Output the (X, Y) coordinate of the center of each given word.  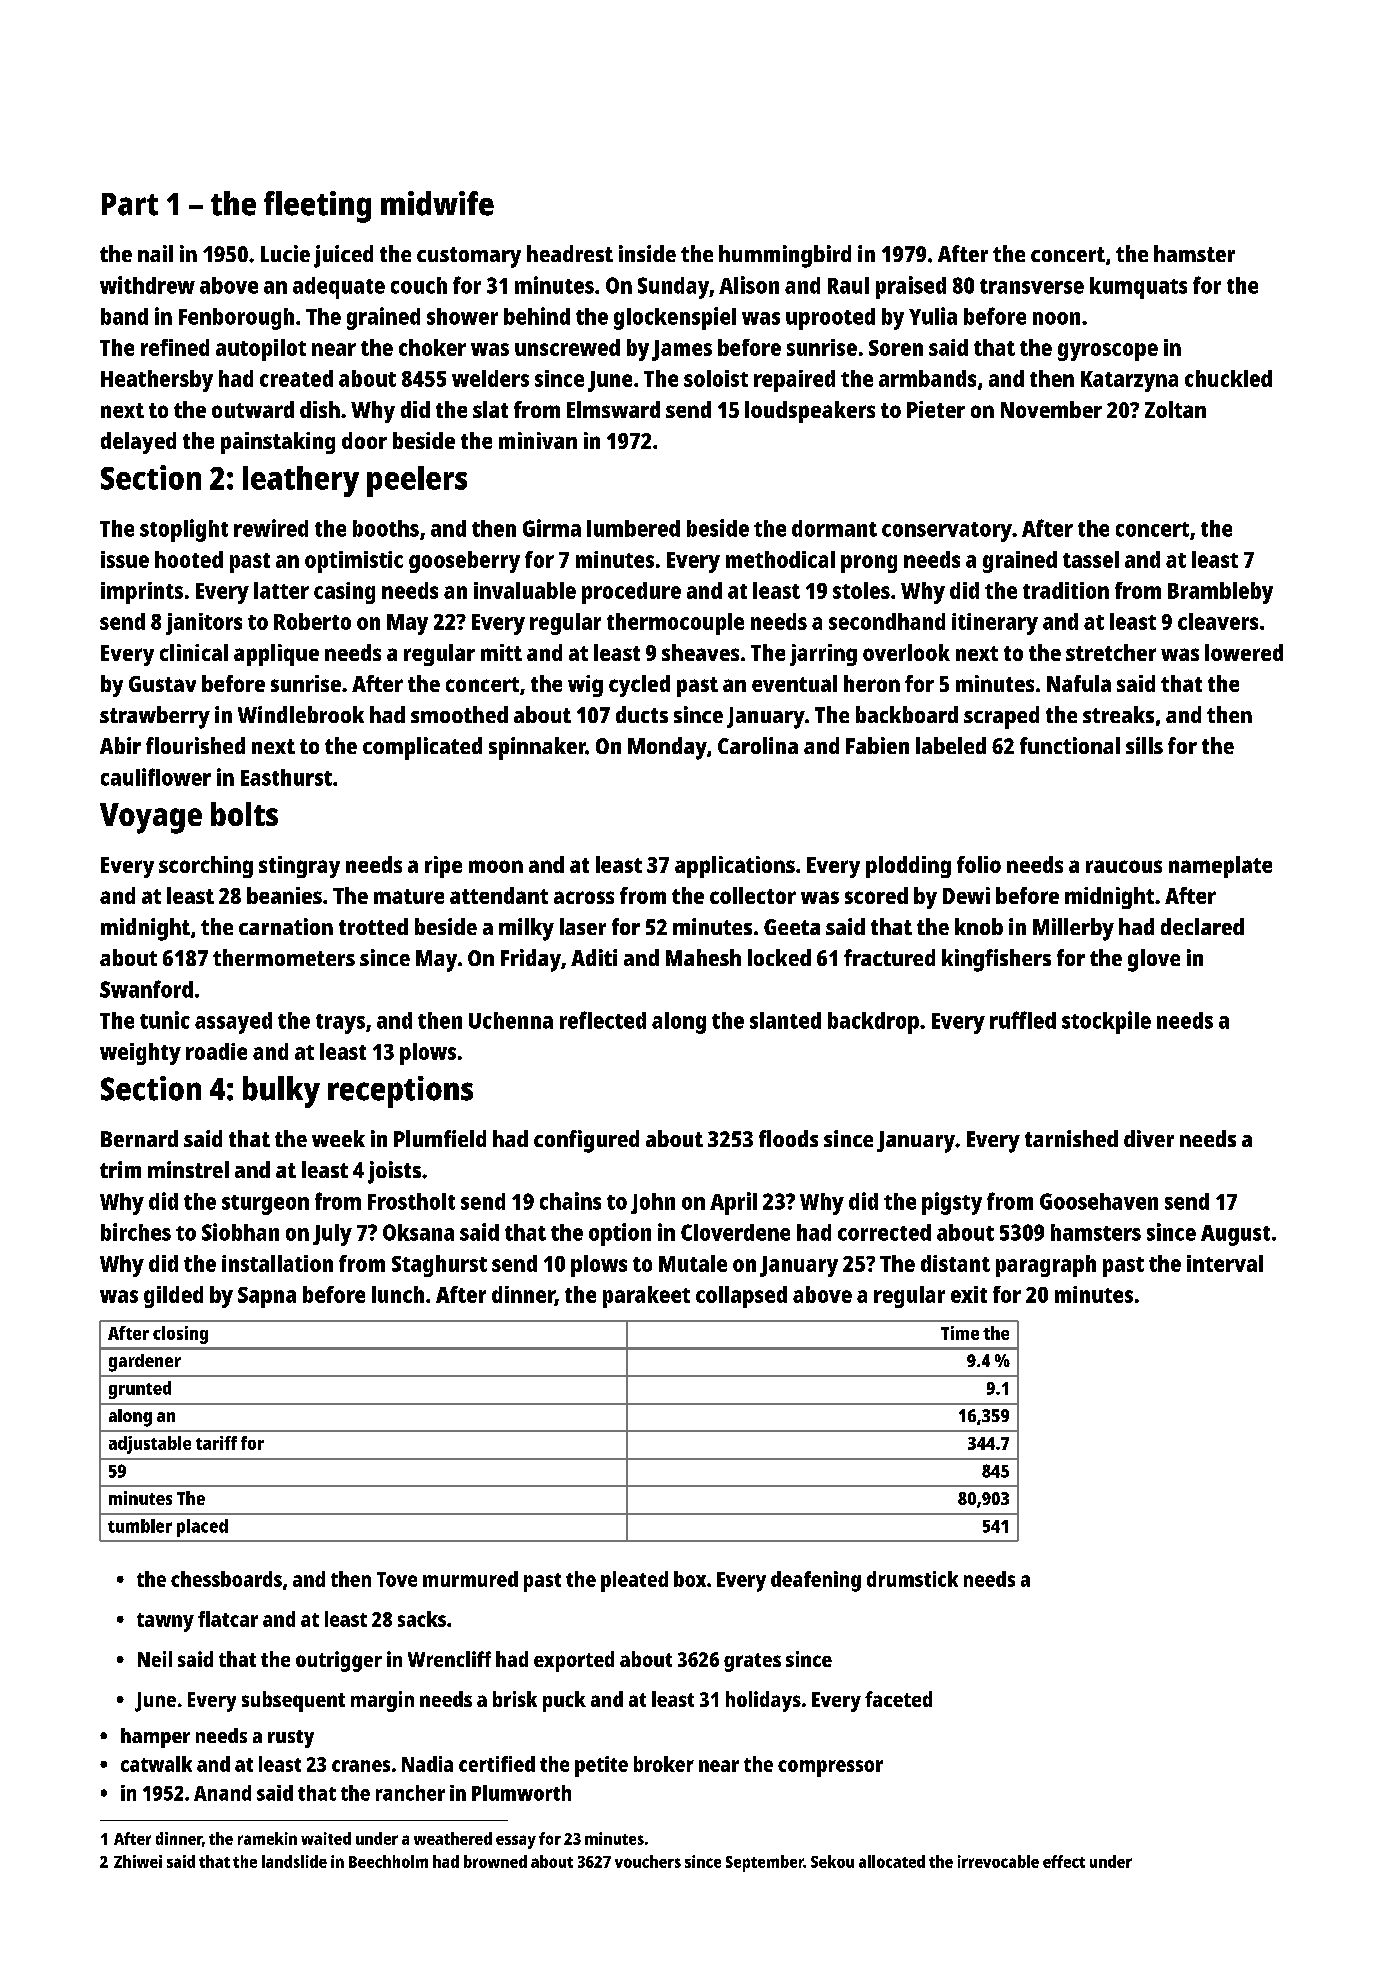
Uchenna (511, 1020)
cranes (361, 1766)
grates (752, 1662)
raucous (1124, 866)
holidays (763, 1701)
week (338, 1138)
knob (979, 926)
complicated (422, 748)
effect (1064, 1861)
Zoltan (1175, 409)
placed (202, 1528)
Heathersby (157, 381)
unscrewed (567, 347)
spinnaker (537, 748)
